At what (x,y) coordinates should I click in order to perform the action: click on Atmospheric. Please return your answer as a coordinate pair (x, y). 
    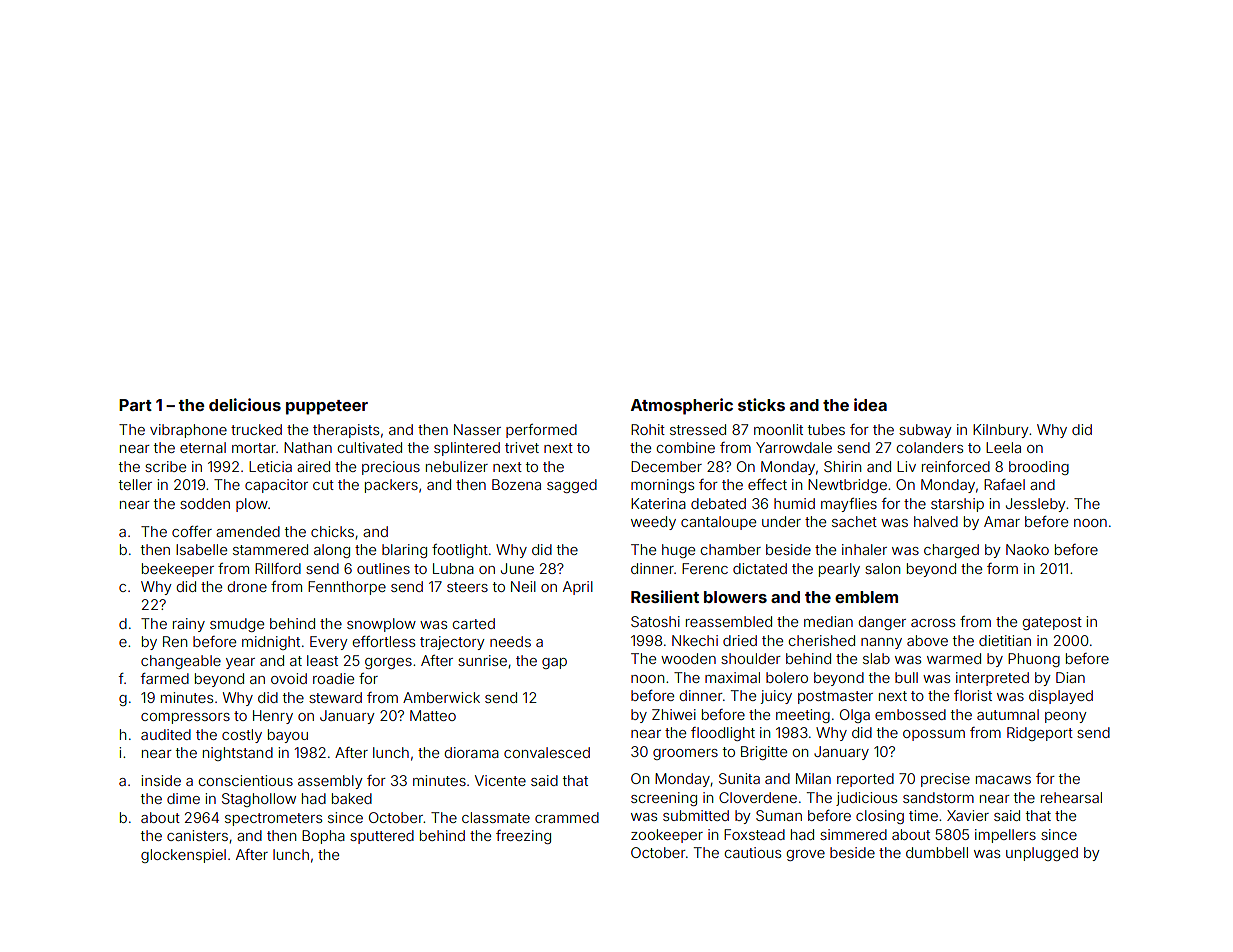
    Looking at the image, I should click on (682, 406).
